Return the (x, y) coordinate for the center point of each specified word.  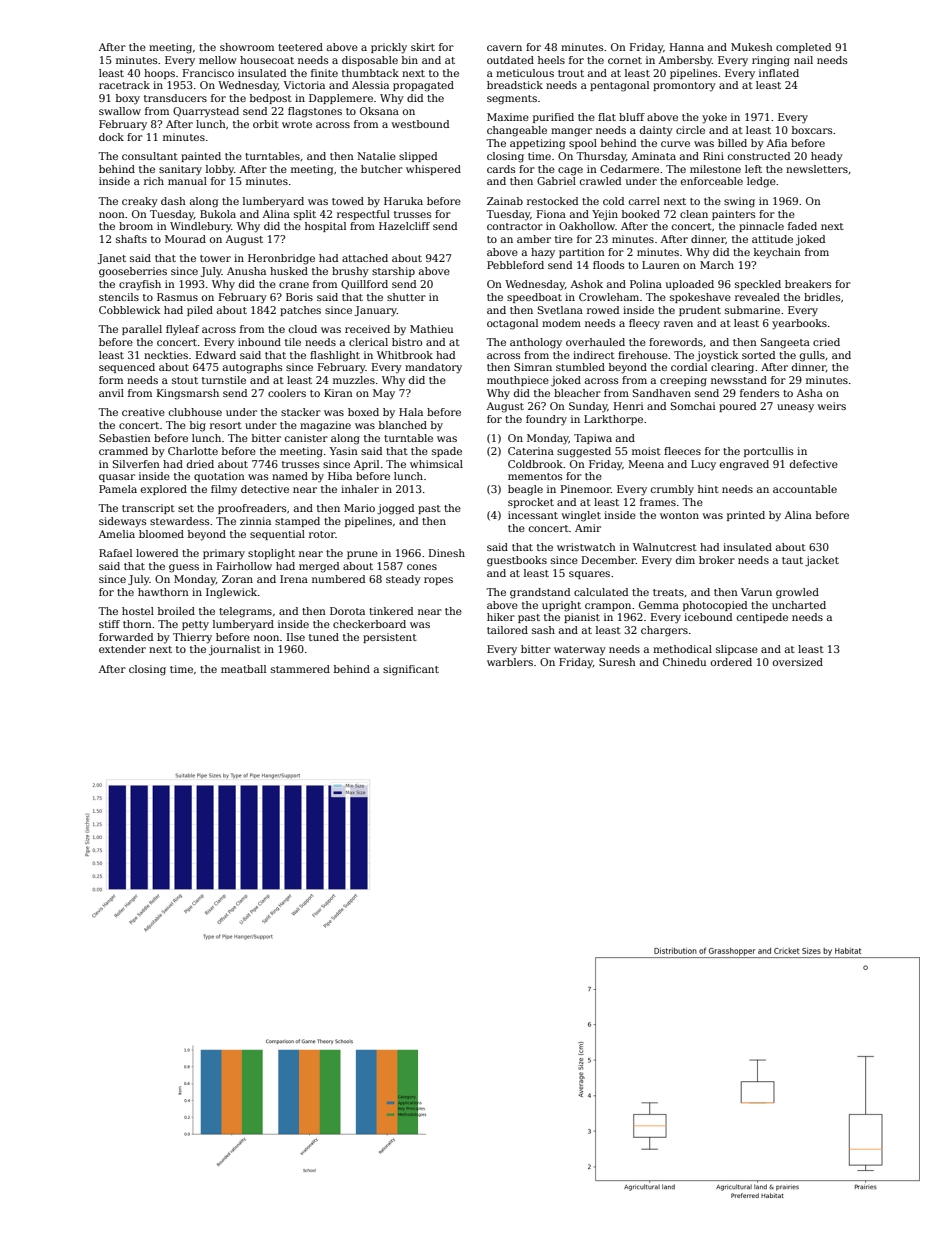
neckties (166, 355)
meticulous (525, 73)
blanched (403, 425)
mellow (217, 60)
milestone (715, 169)
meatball (243, 669)
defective (814, 464)
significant (411, 670)
